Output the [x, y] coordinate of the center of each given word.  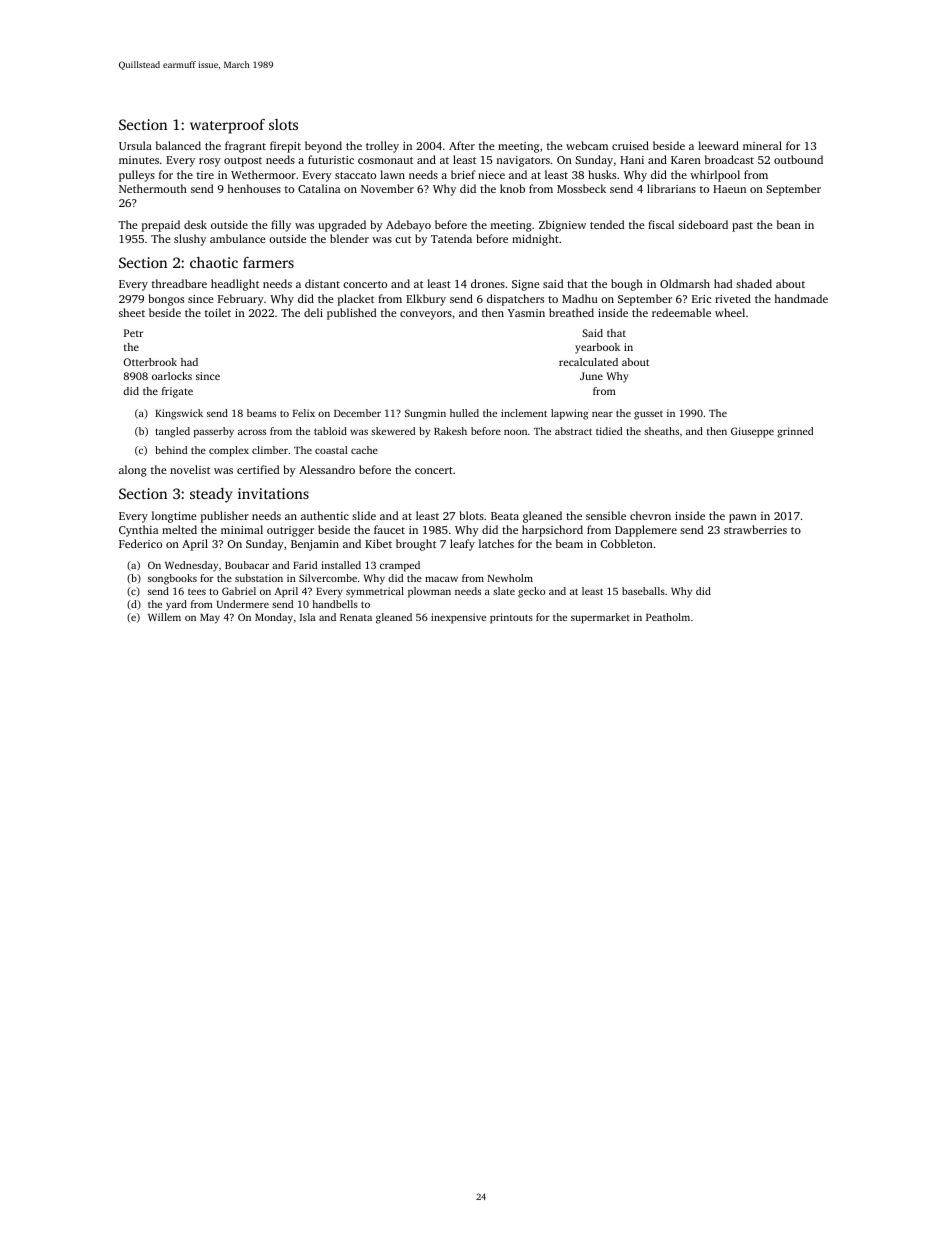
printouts [511, 618]
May [210, 619]
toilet [218, 312]
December [357, 413]
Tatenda [451, 238]
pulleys [137, 176]
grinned [795, 432]
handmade [801, 298]
